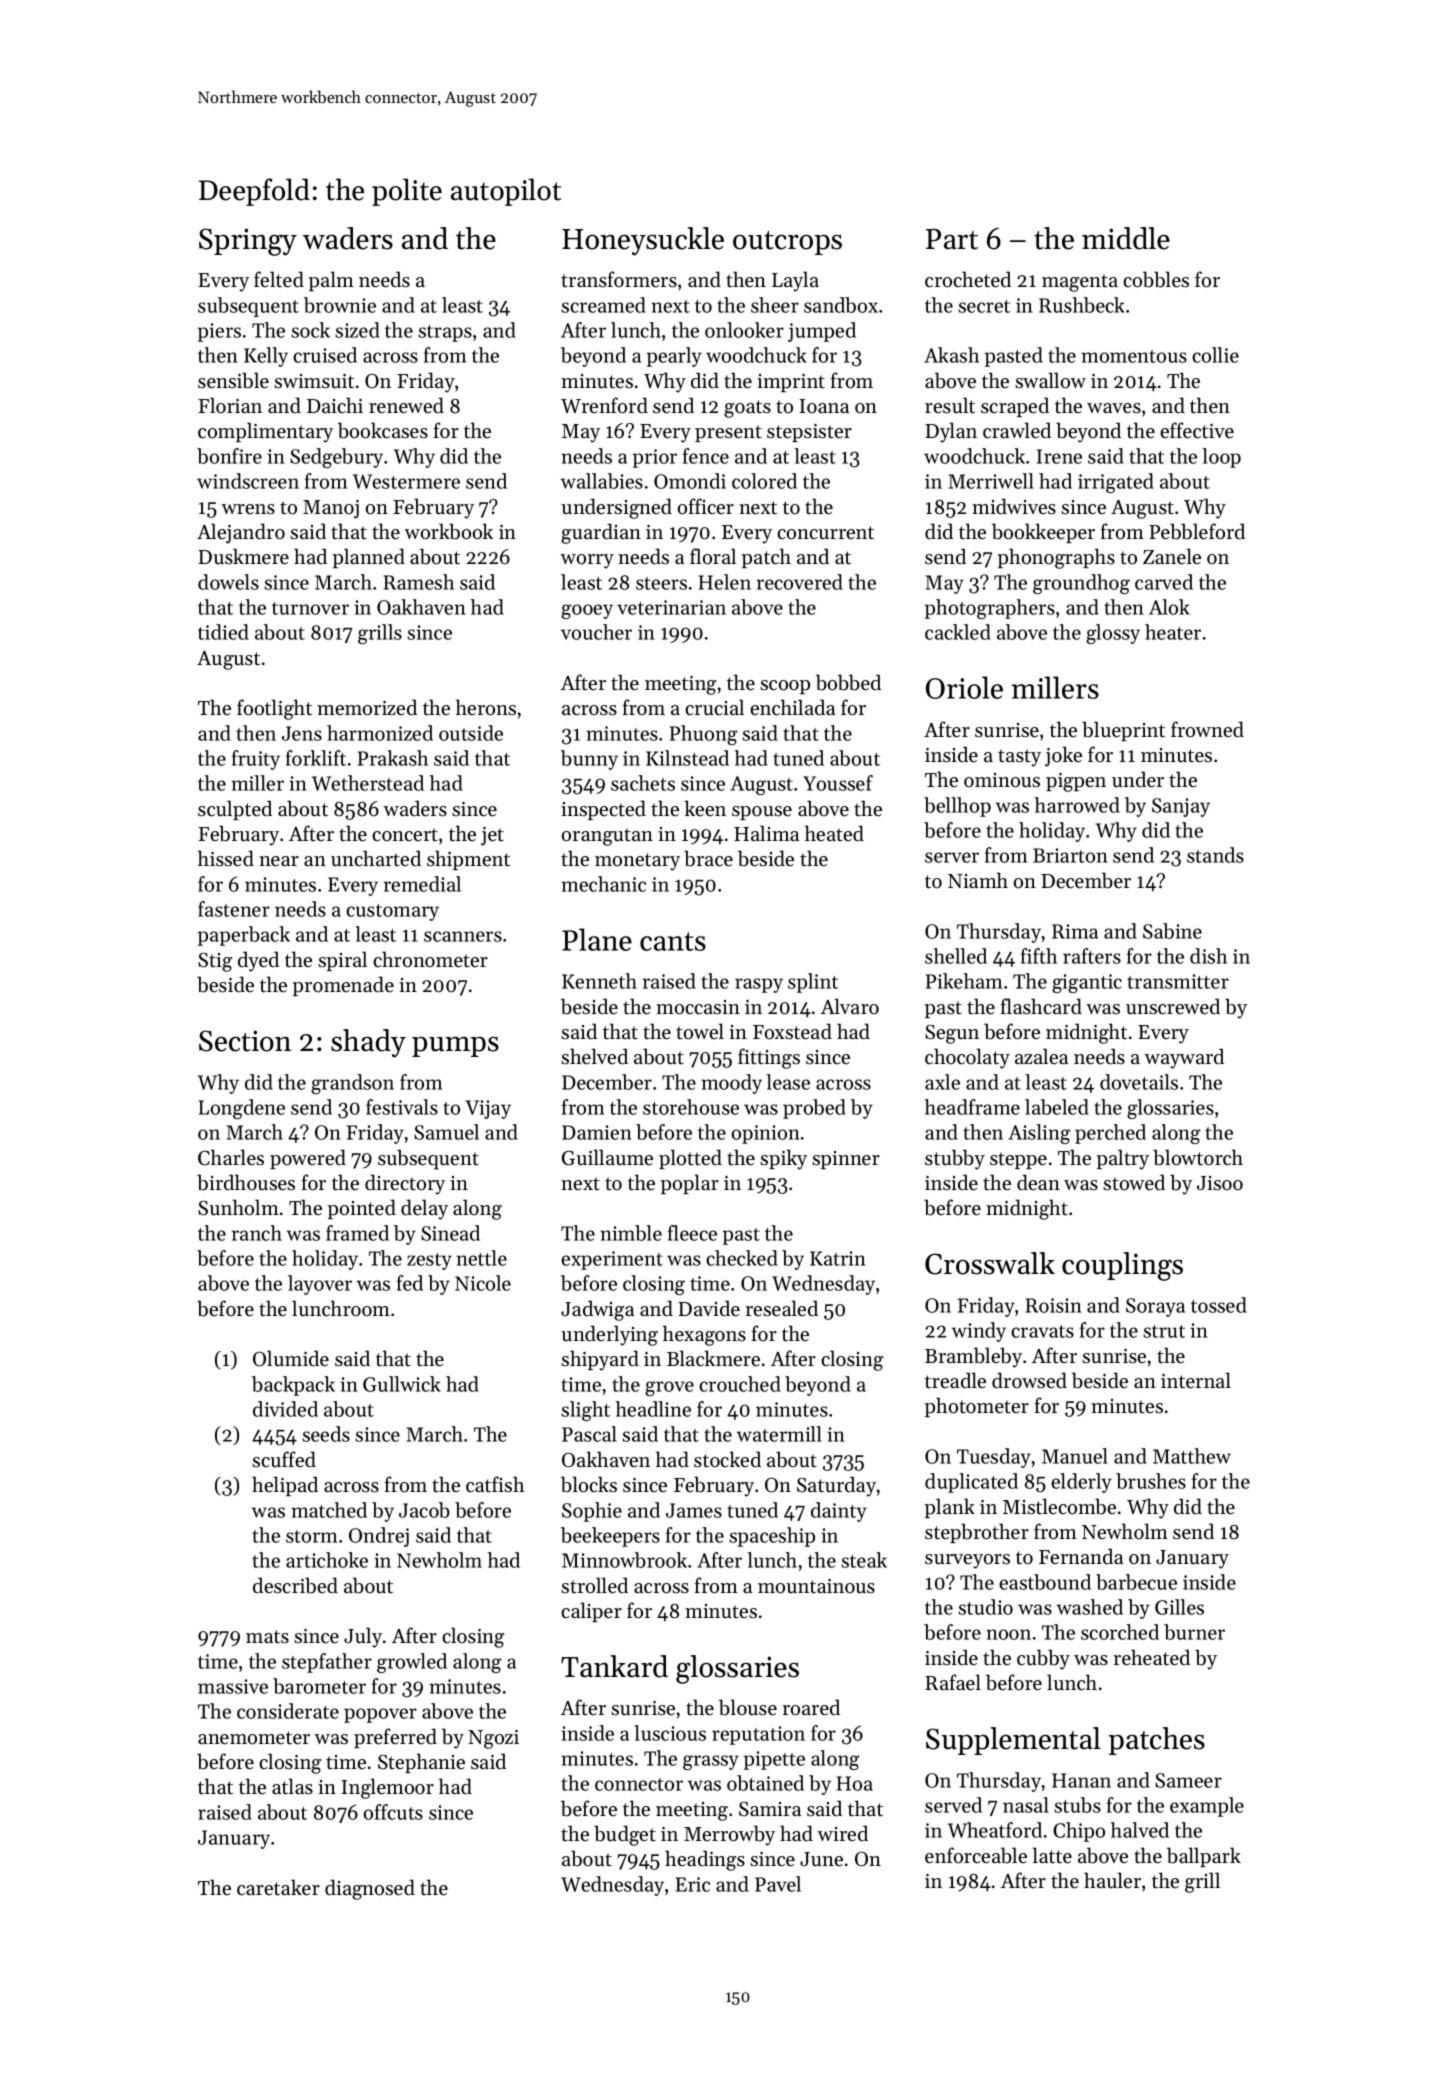  Describe the element at coordinates (248, 242) in the screenshot. I see `Springy` at that location.
